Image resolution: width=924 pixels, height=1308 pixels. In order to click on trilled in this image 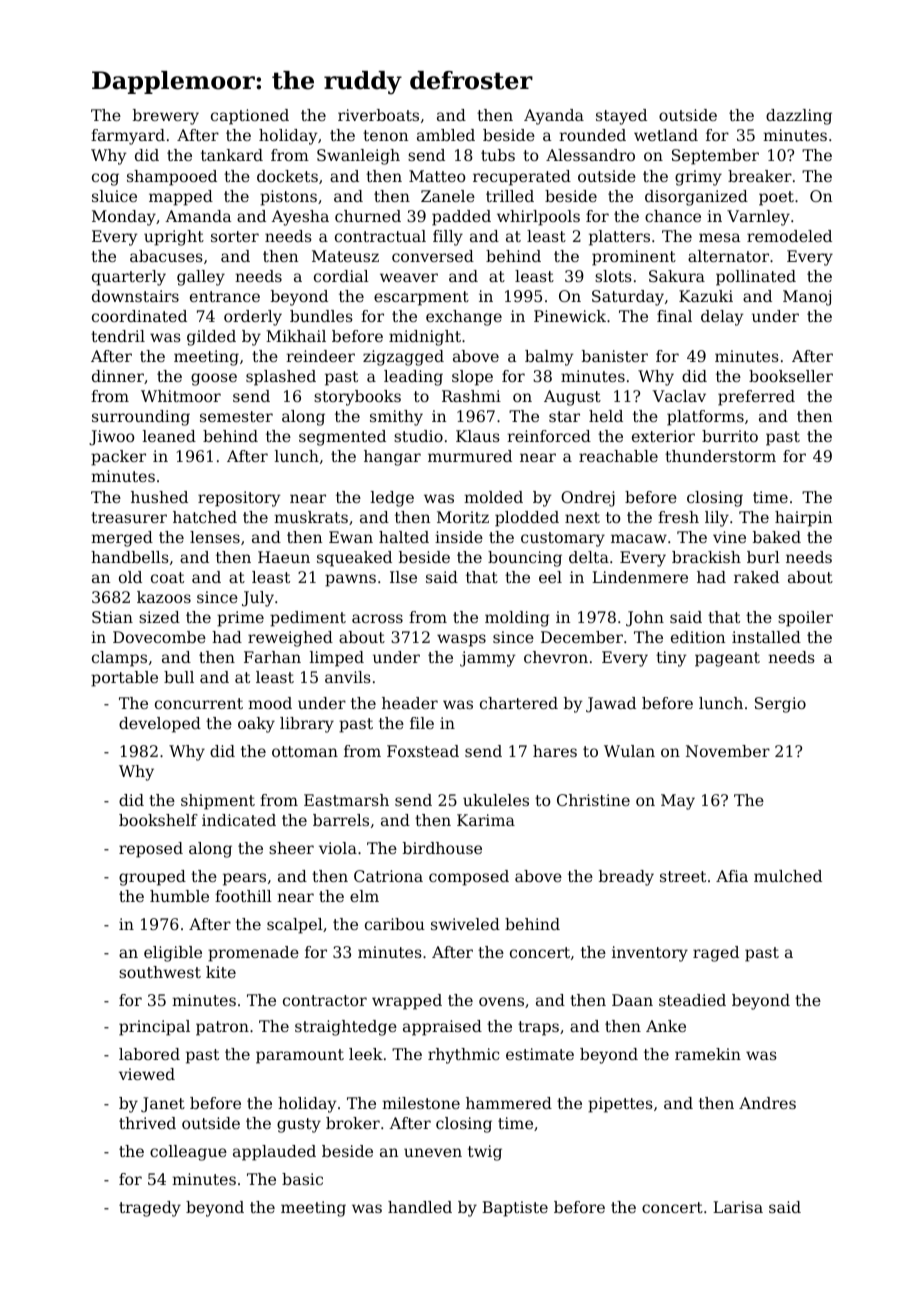, I will do `click(510, 196)`.
